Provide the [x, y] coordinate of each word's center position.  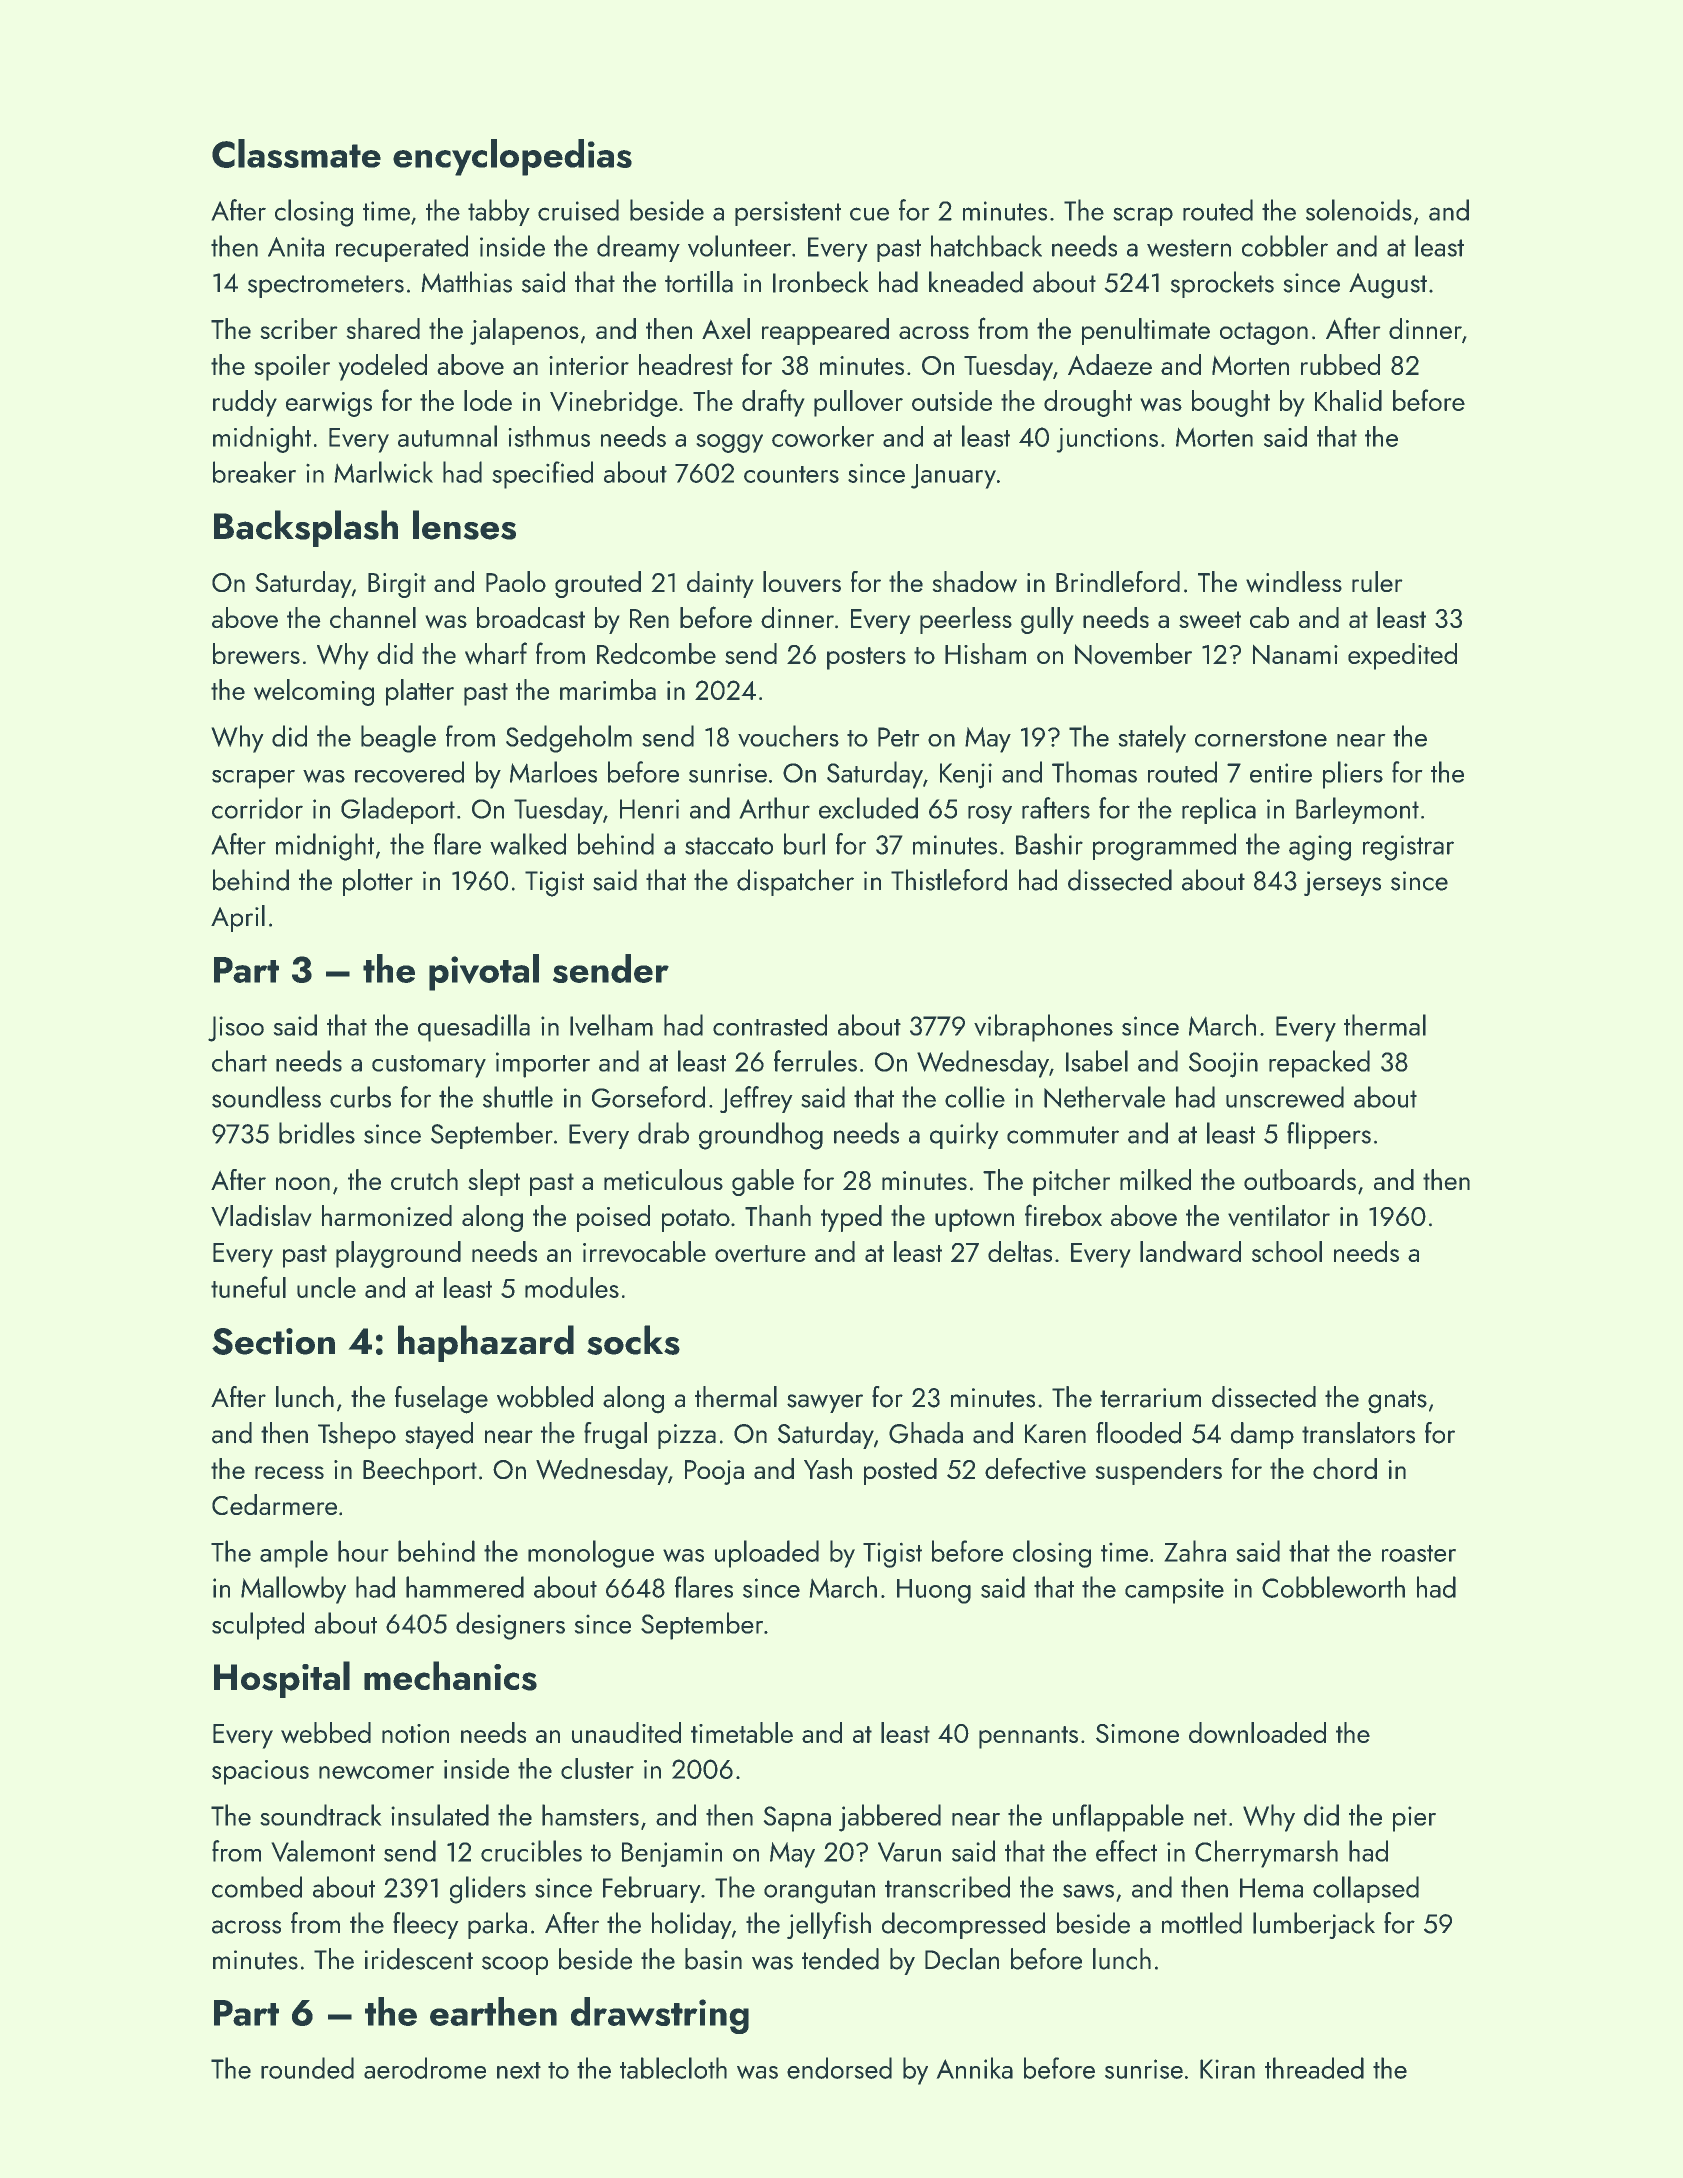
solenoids [1359, 210]
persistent [788, 213]
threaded [1314, 2068]
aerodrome [425, 2068]
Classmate [296, 153]
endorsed [839, 2068]
